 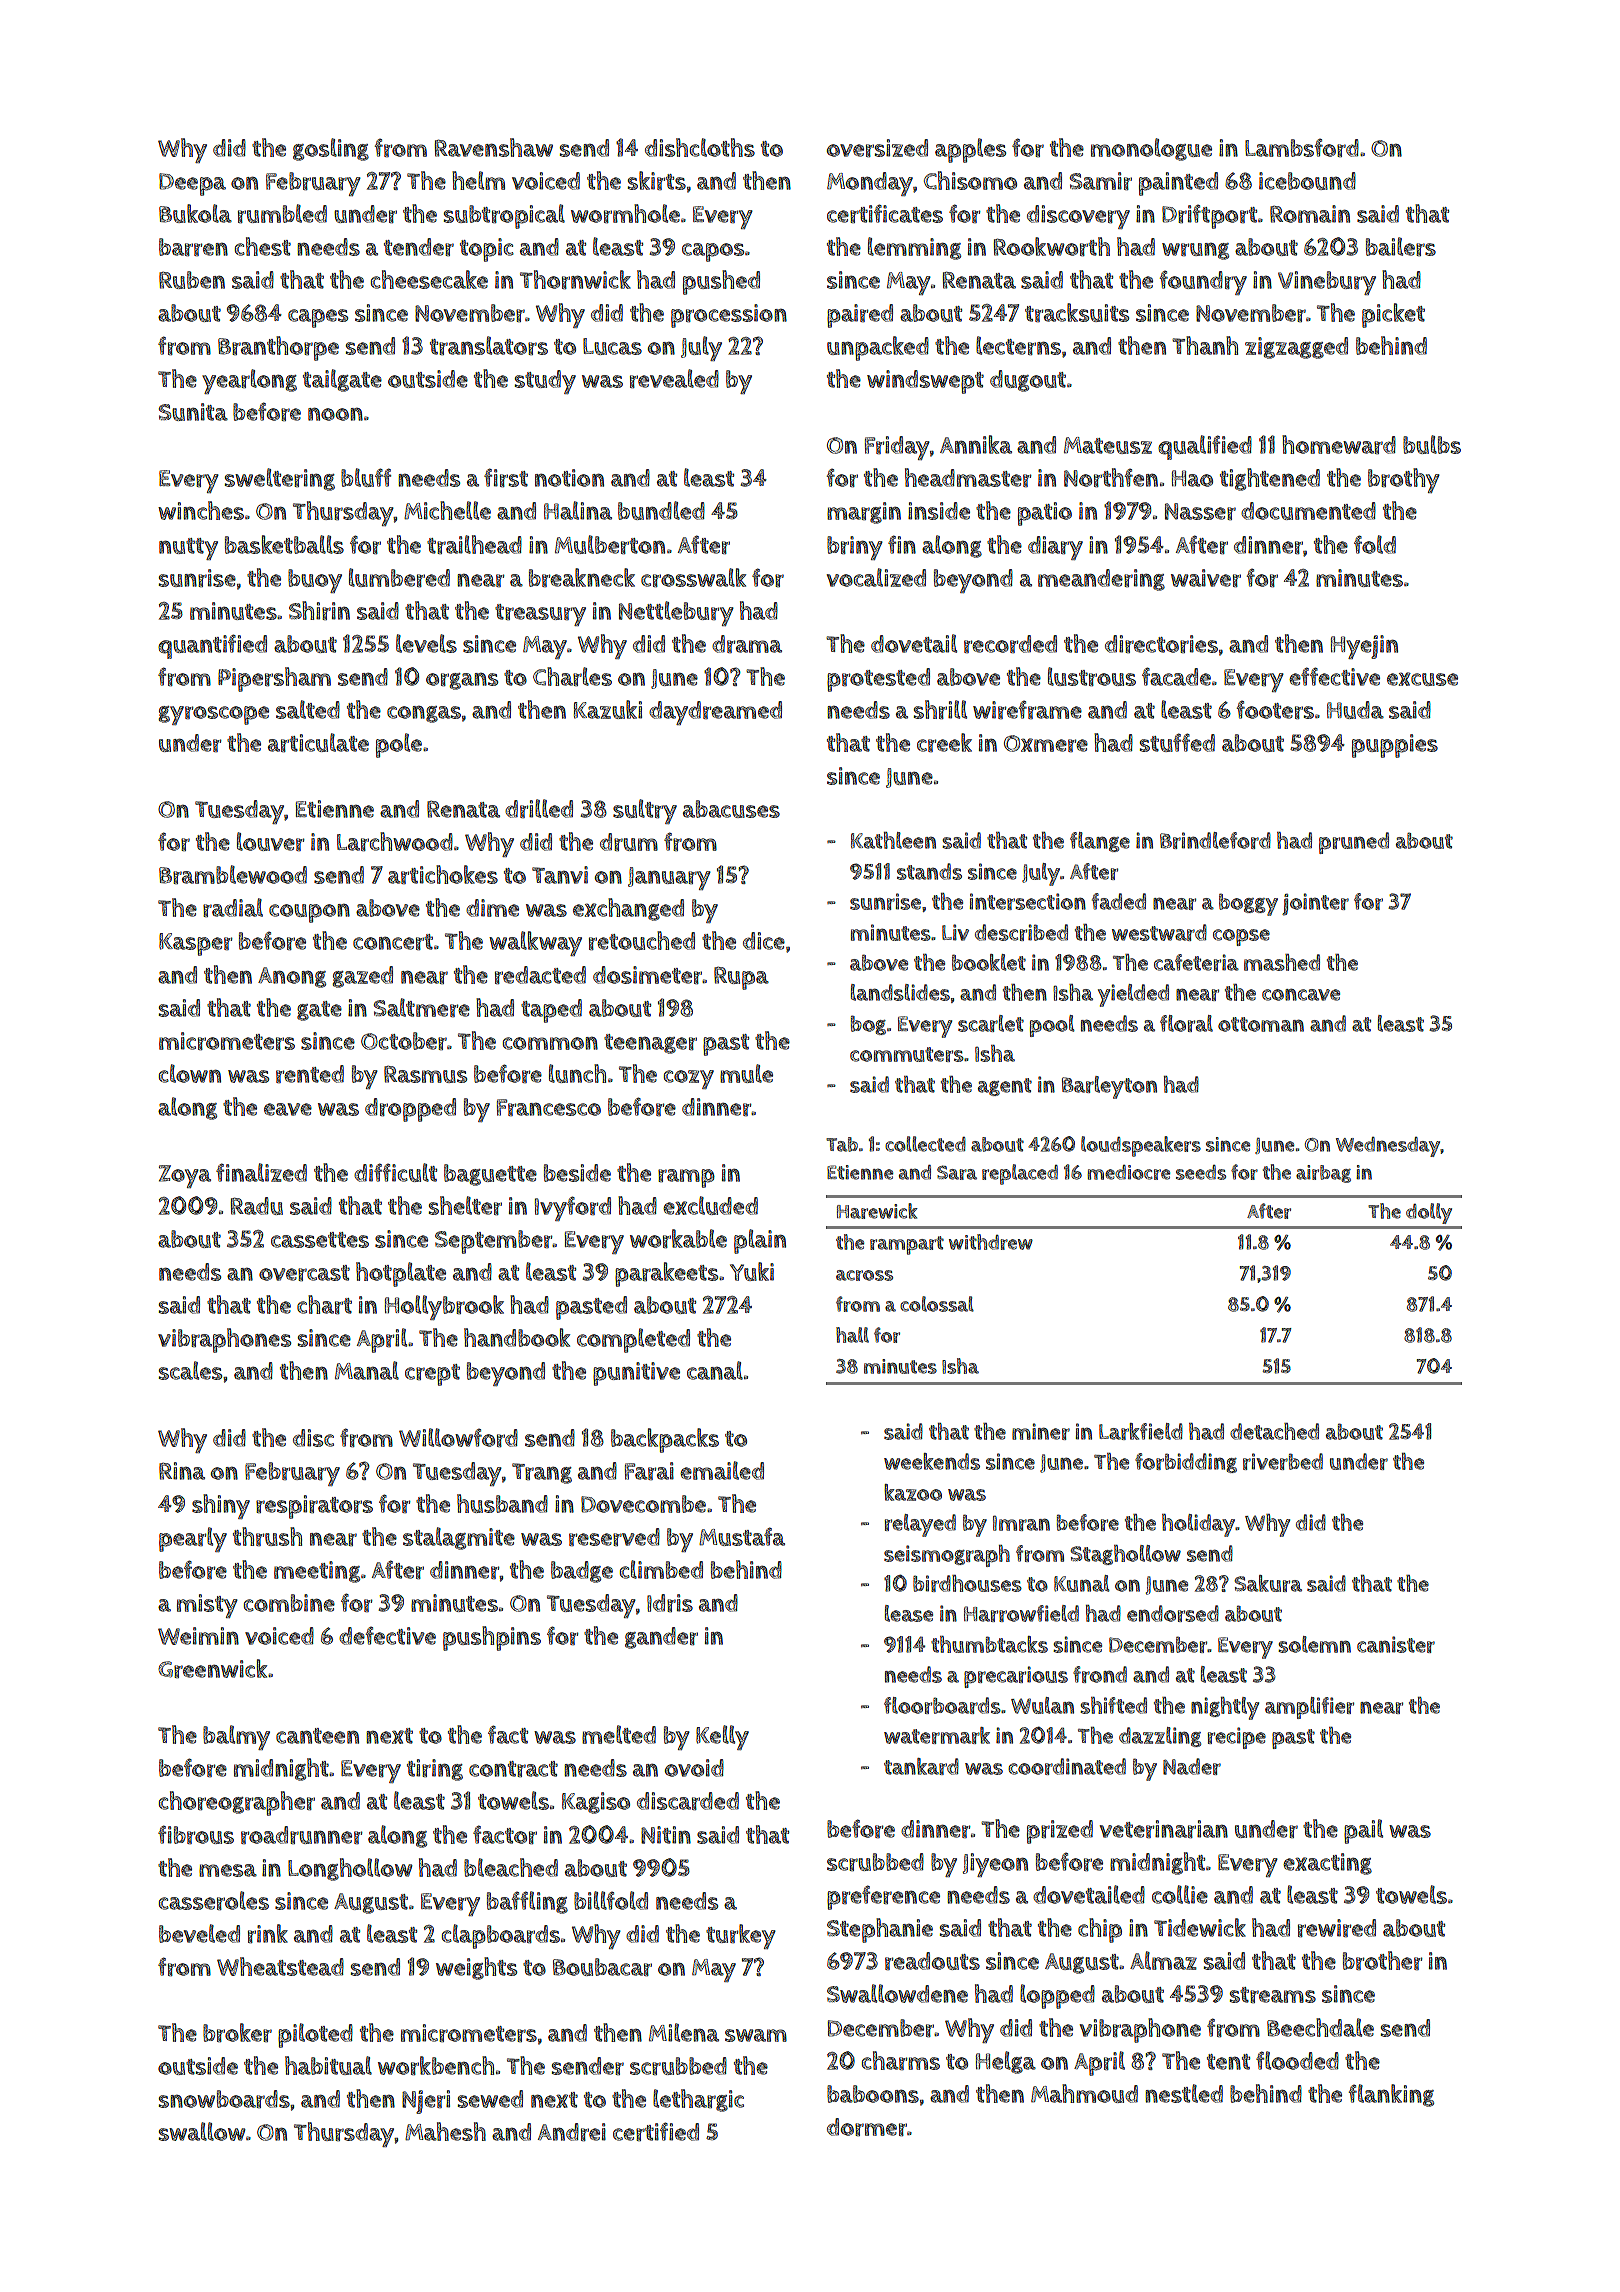 I want to click on turkey, so click(x=741, y=1936).
